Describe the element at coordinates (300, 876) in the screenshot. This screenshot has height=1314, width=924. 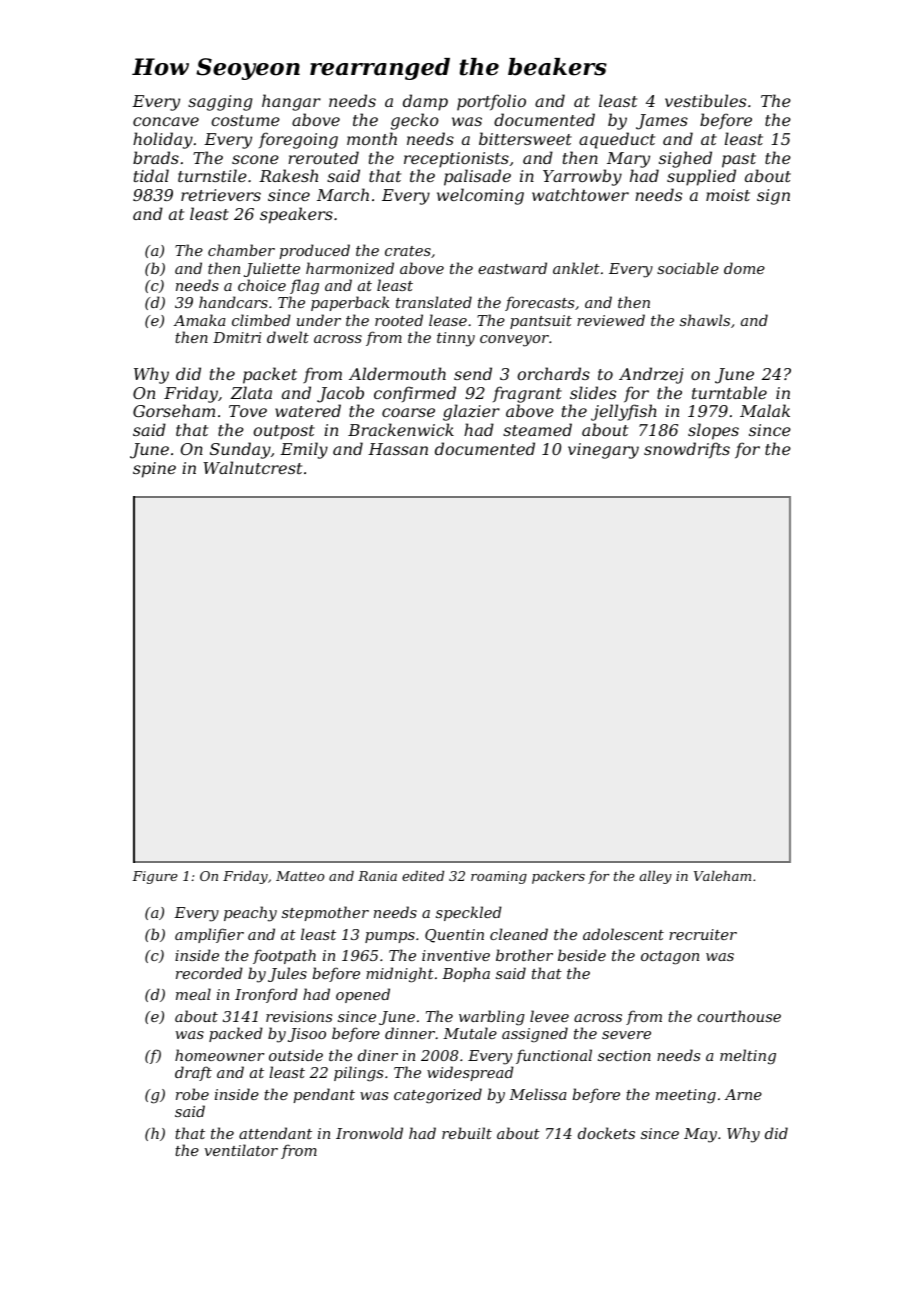
I see `Matteo` at that location.
